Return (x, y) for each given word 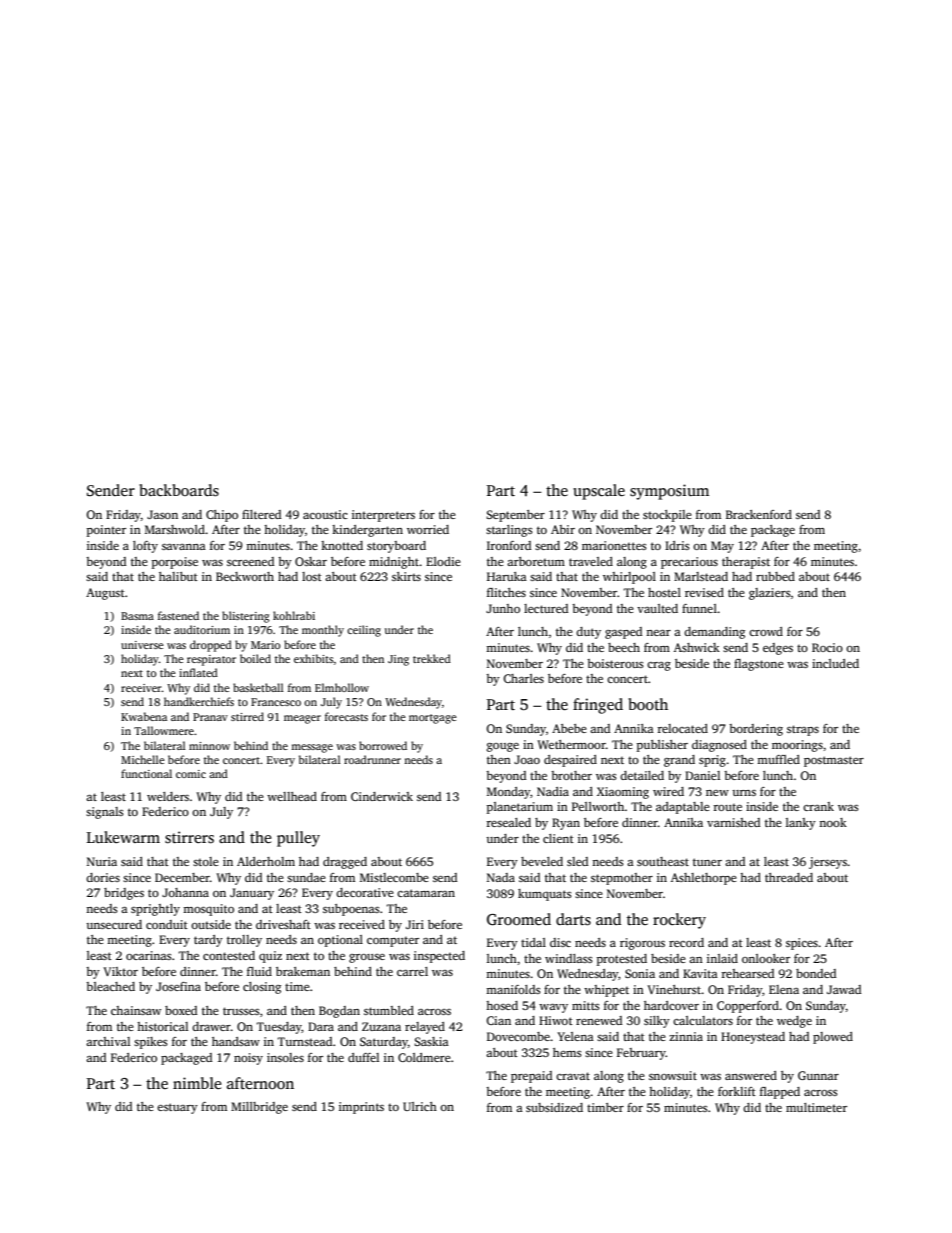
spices (802, 944)
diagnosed (719, 746)
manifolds (513, 989)
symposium (669, 492)
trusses (241, 1011)
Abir (563, 529)
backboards (179, 490)
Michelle (143, 759)
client (558, 838)
